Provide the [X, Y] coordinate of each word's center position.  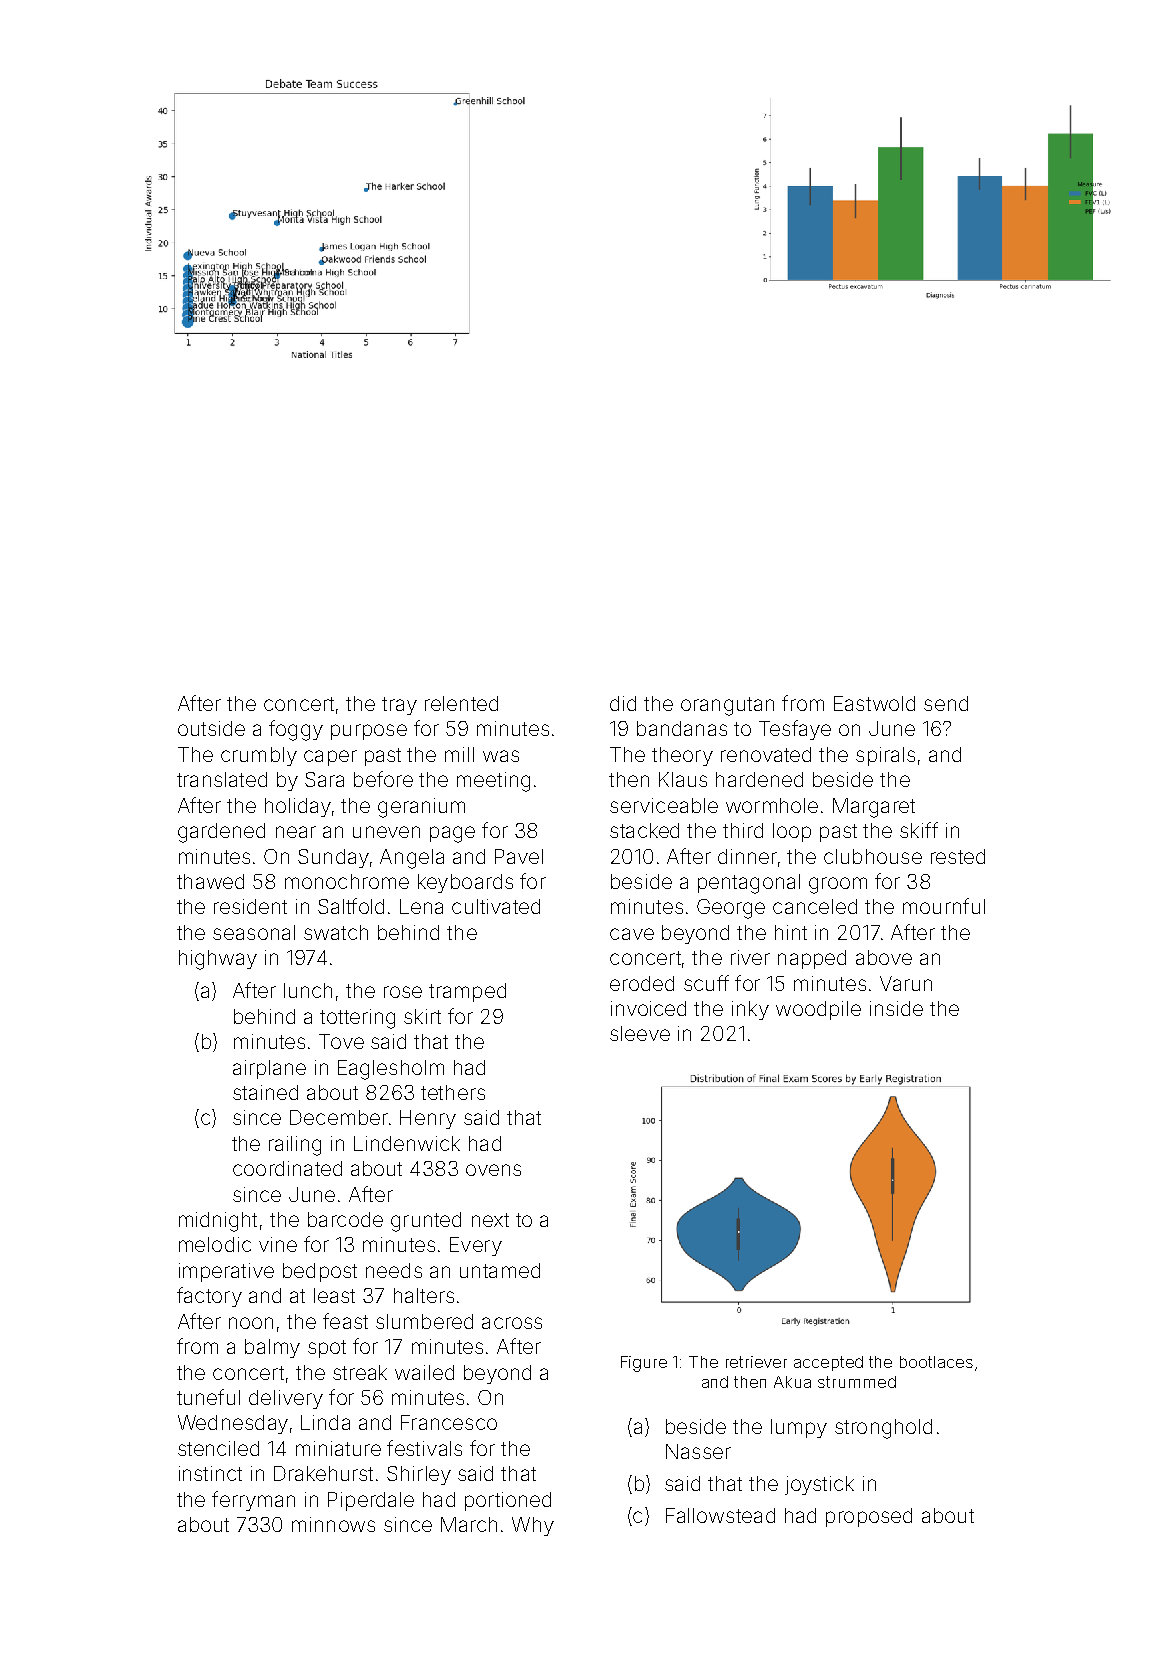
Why [533, 1526]
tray [399, 706]
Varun [906, 983]
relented [461, 703]
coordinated [287, 1168]
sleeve [640, 1033]
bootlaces [936, 1362]
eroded [642, 983]
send [946, 703]
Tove [341, 1041]
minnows [333, 1524]
